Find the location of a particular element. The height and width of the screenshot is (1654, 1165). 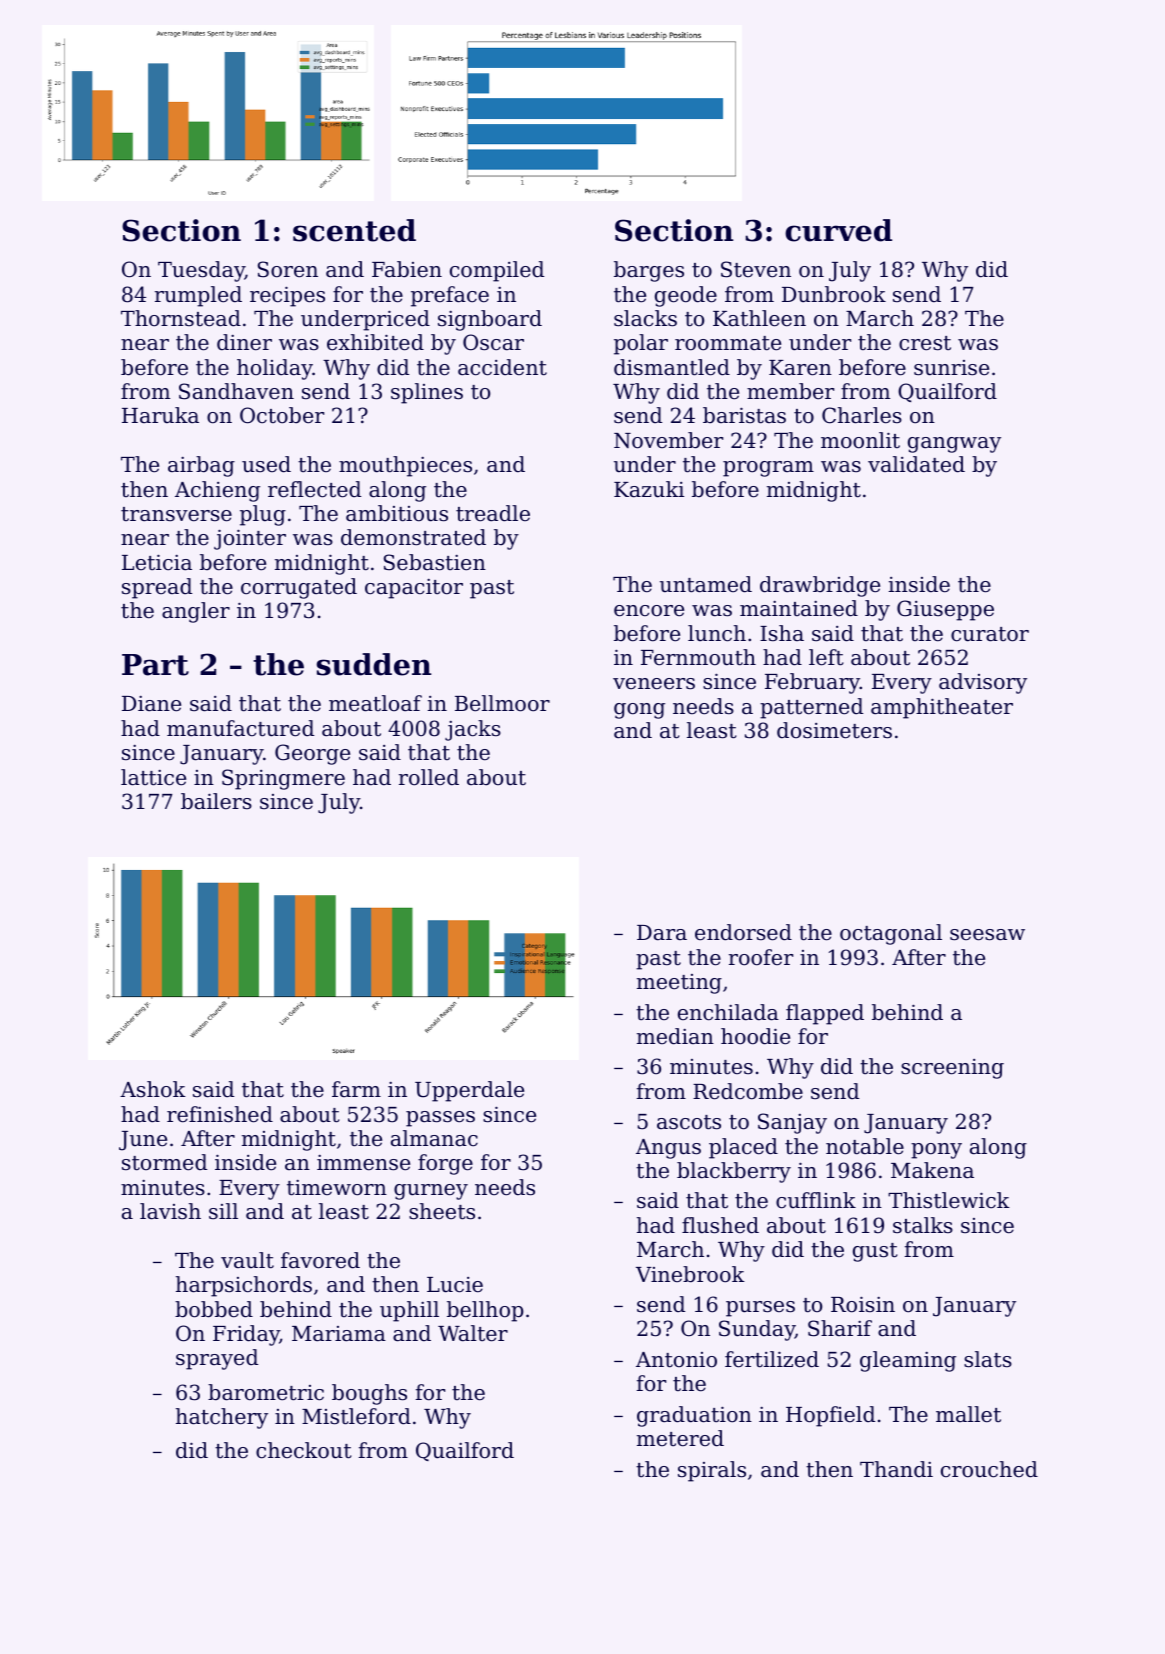

timeworn is located at coordinates (337, 1187).
